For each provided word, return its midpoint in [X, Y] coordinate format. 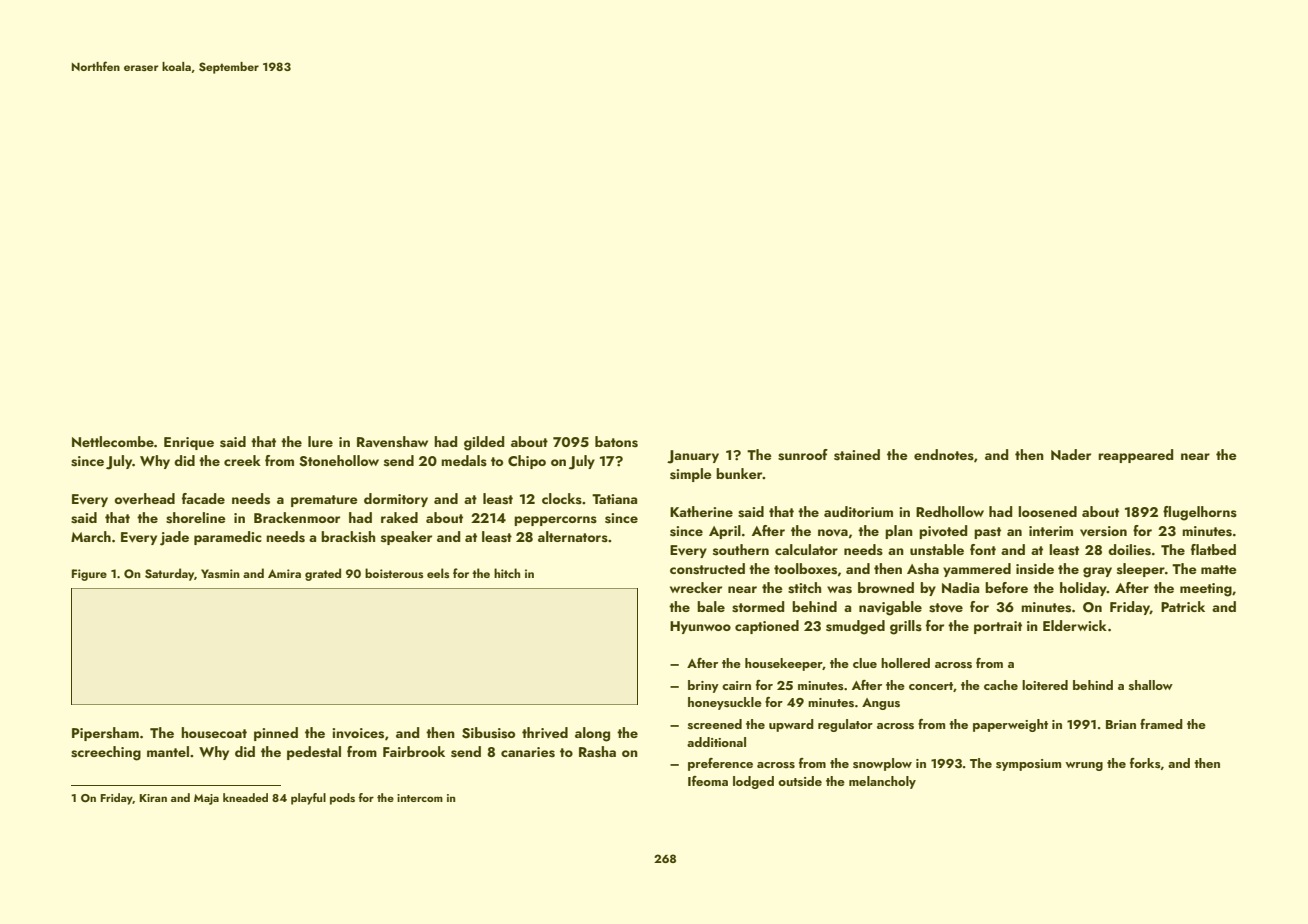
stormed [758, 607]
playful [308, 799]
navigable [890, 608]
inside [1035, 569]
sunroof [803, 455]
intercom [420, 798]
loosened [1047, 512]
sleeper [1141, 570]
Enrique [189, 443]
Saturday [169, 574]
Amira [284, 573]
